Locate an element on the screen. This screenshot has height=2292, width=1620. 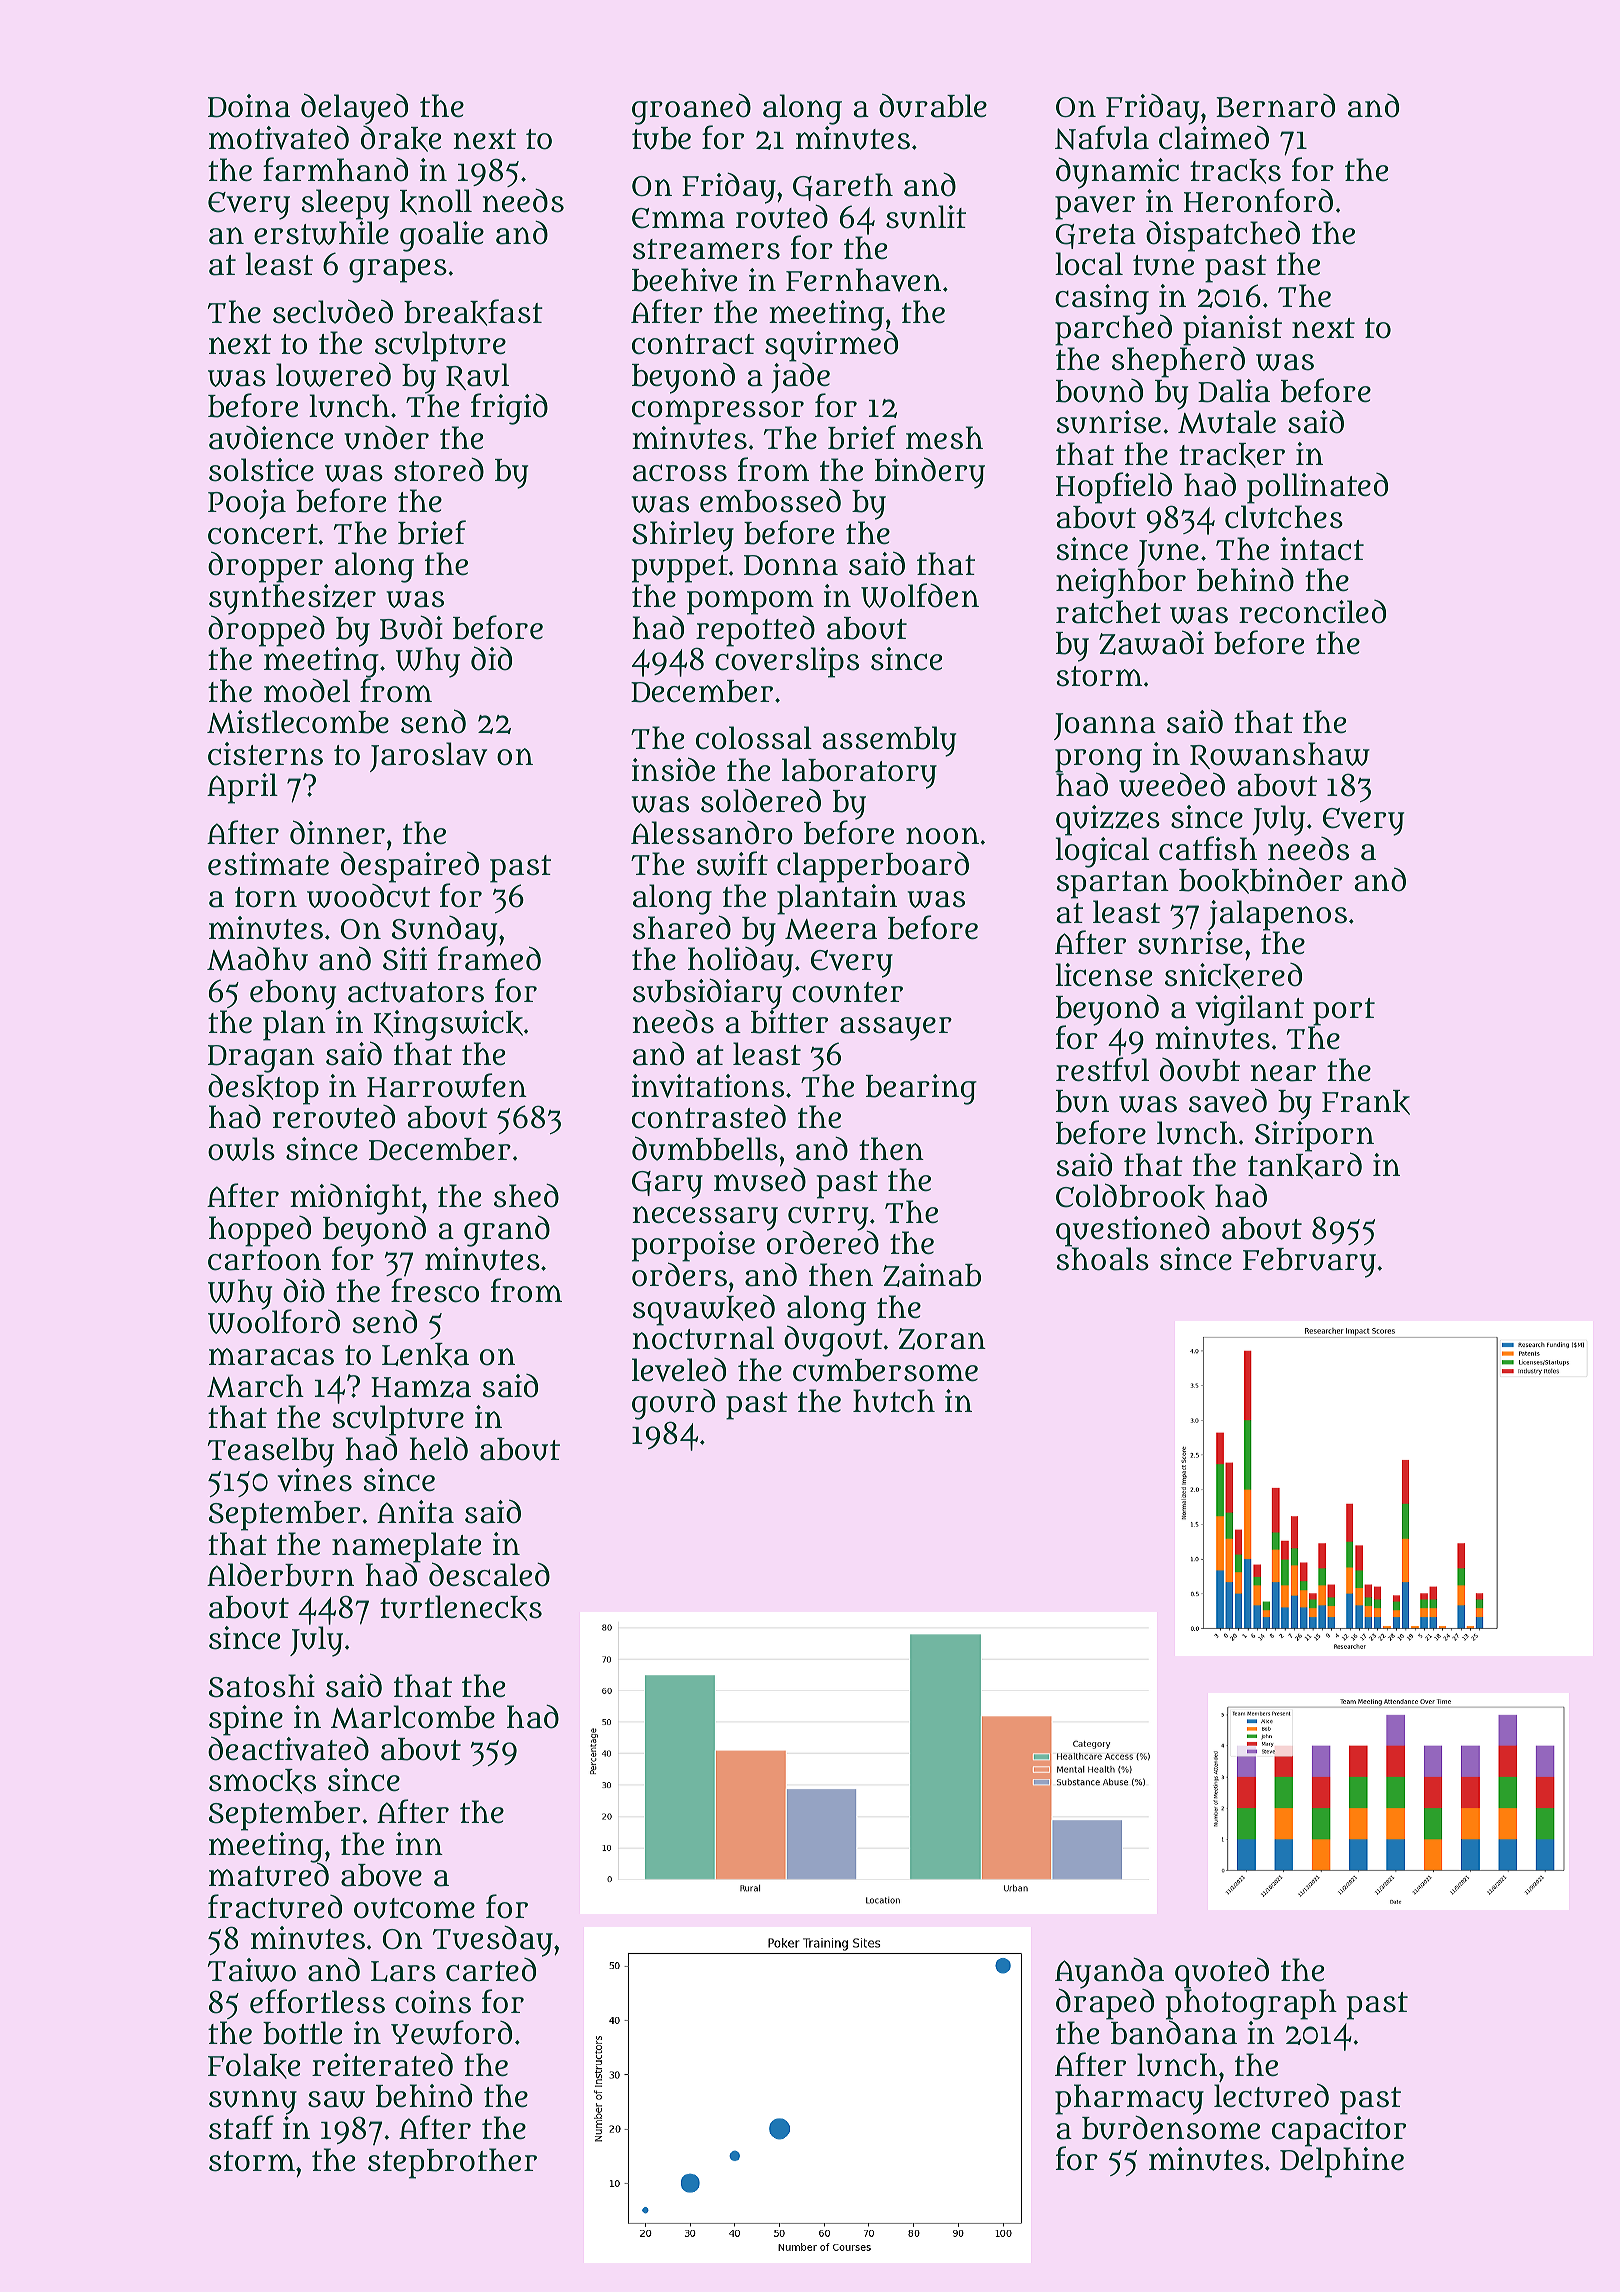
photograph is located at coordinates (1251, 2005).
